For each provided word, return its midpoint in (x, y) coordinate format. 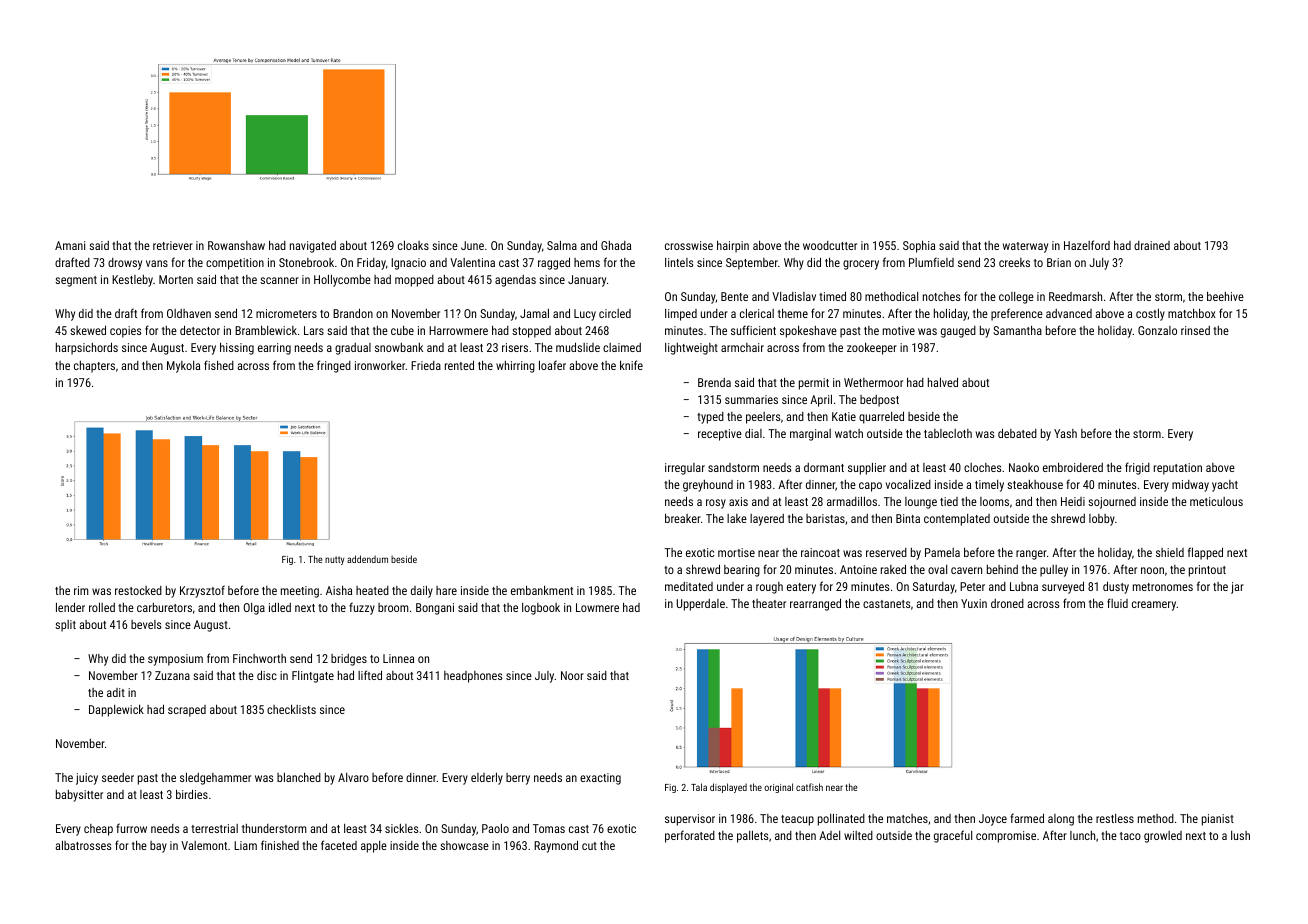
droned (1007, 603)
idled (280, 607)
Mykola (183, 367)
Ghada (616, 245)
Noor (572, 675)
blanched (299, 777)
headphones (473, 677)
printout (1207, 571)
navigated (313, 247)
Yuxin (974, 603)
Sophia (919, 246)
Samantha (1017, 330)
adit (116, 692)
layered (767, 520)
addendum (367, 559)
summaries (751, 399)
